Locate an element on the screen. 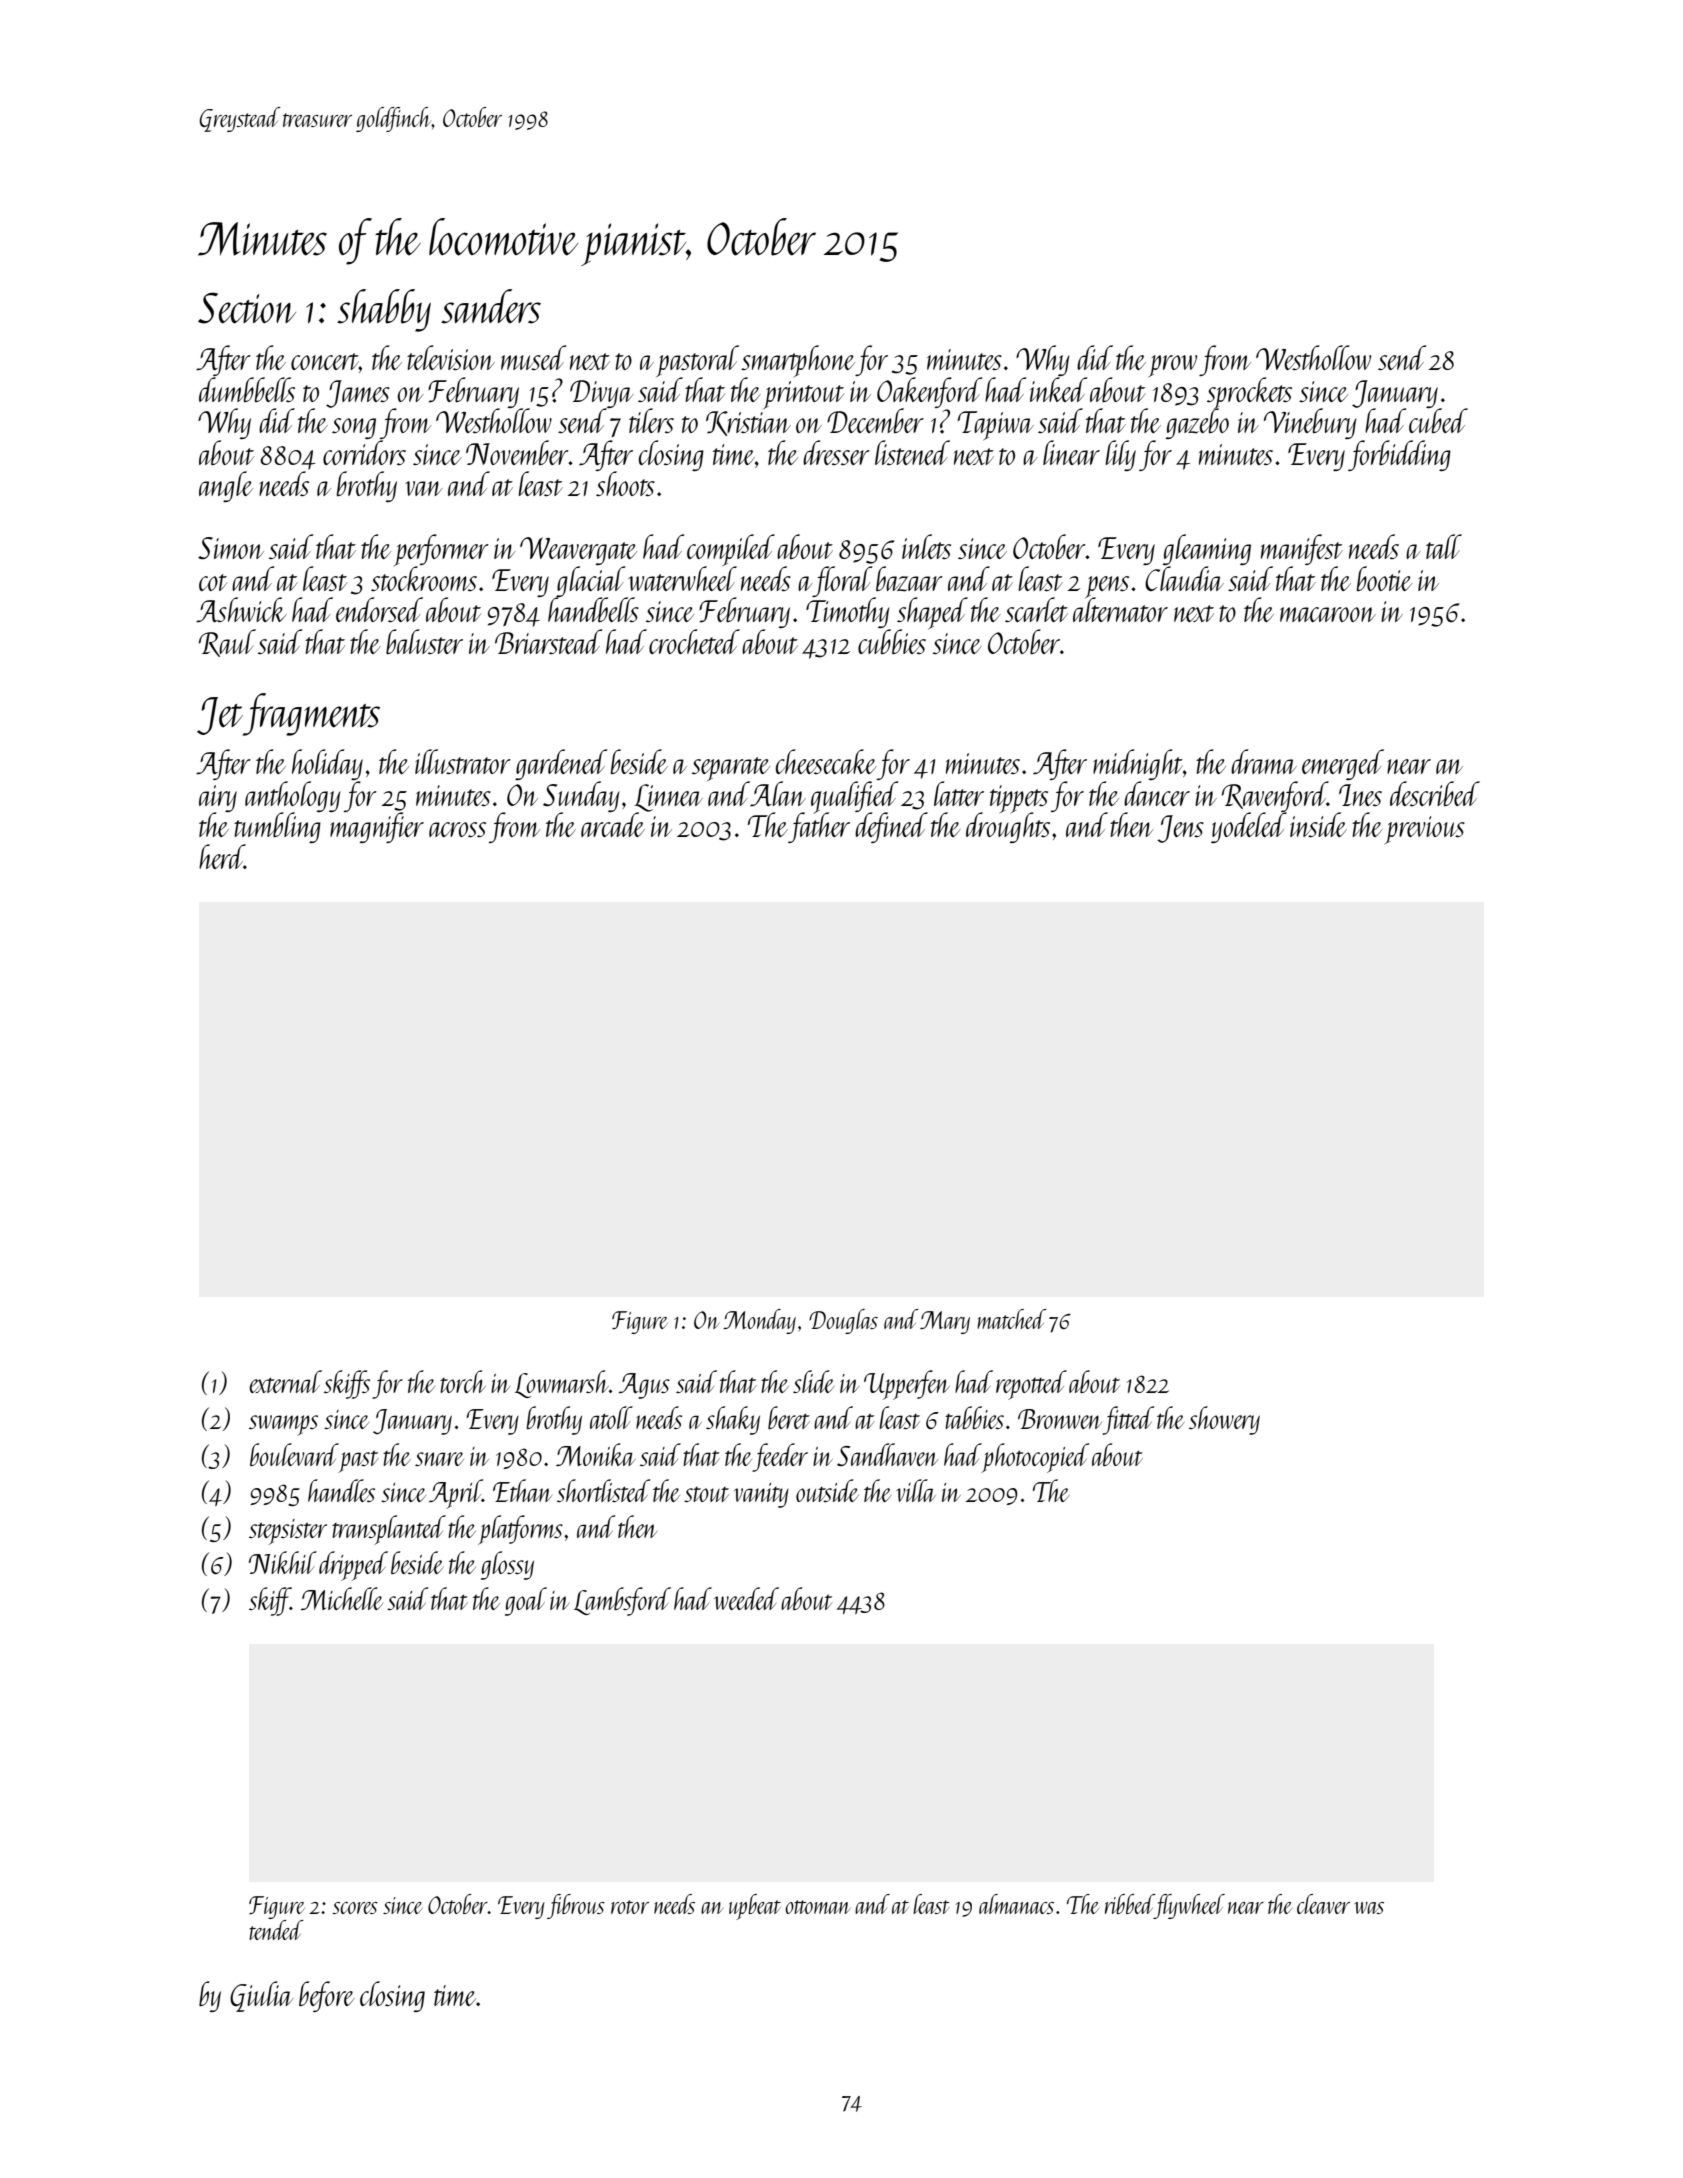 This screenshot has width=1683, height=2178. emerged is located at coordinates (1343, 764).
